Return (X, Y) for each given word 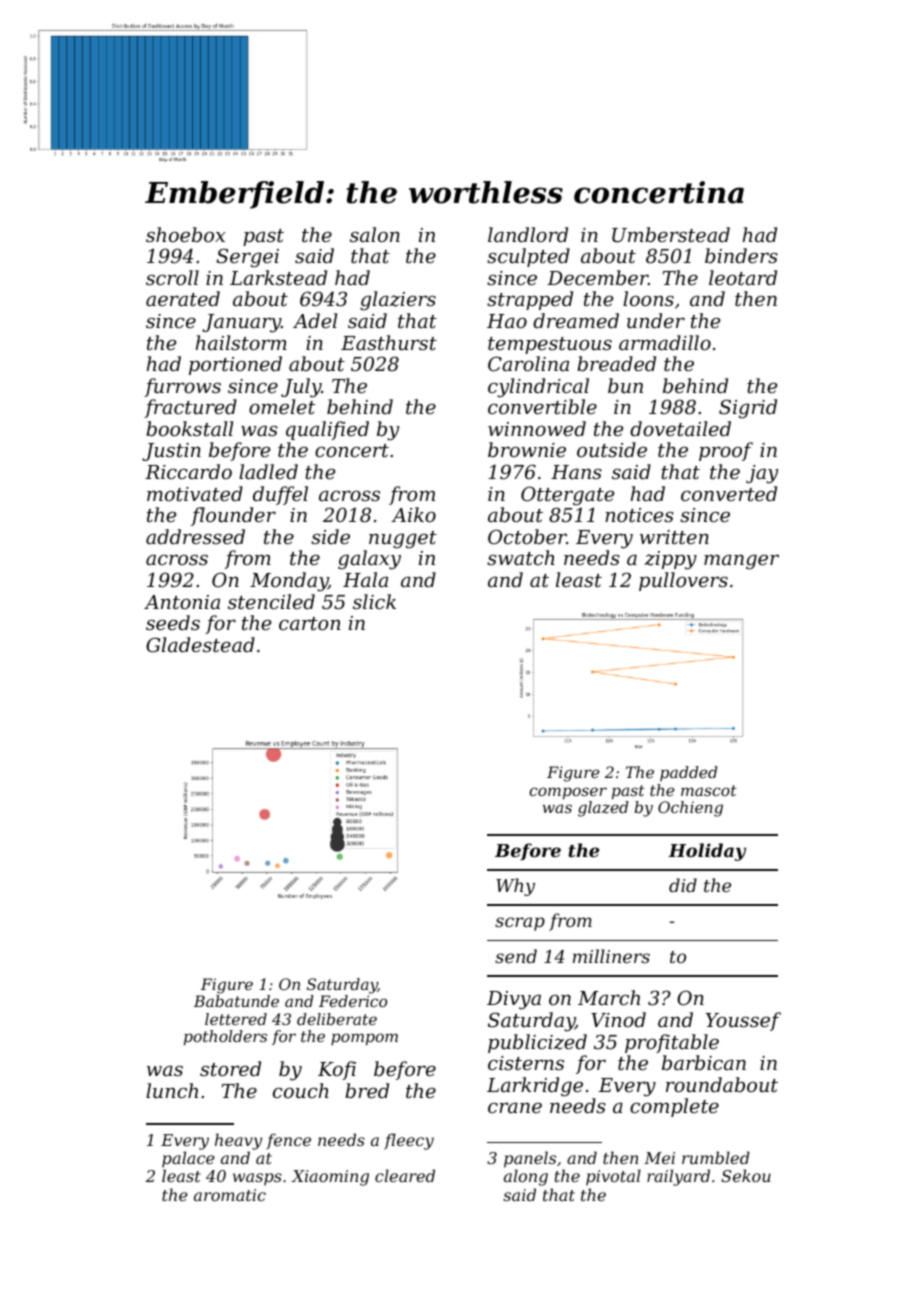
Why (515, 887)
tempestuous (550, 345)
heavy (238, 1141)
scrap (520, 924)
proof (726, 451)
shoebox (185, 234)
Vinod (618, 1019)
